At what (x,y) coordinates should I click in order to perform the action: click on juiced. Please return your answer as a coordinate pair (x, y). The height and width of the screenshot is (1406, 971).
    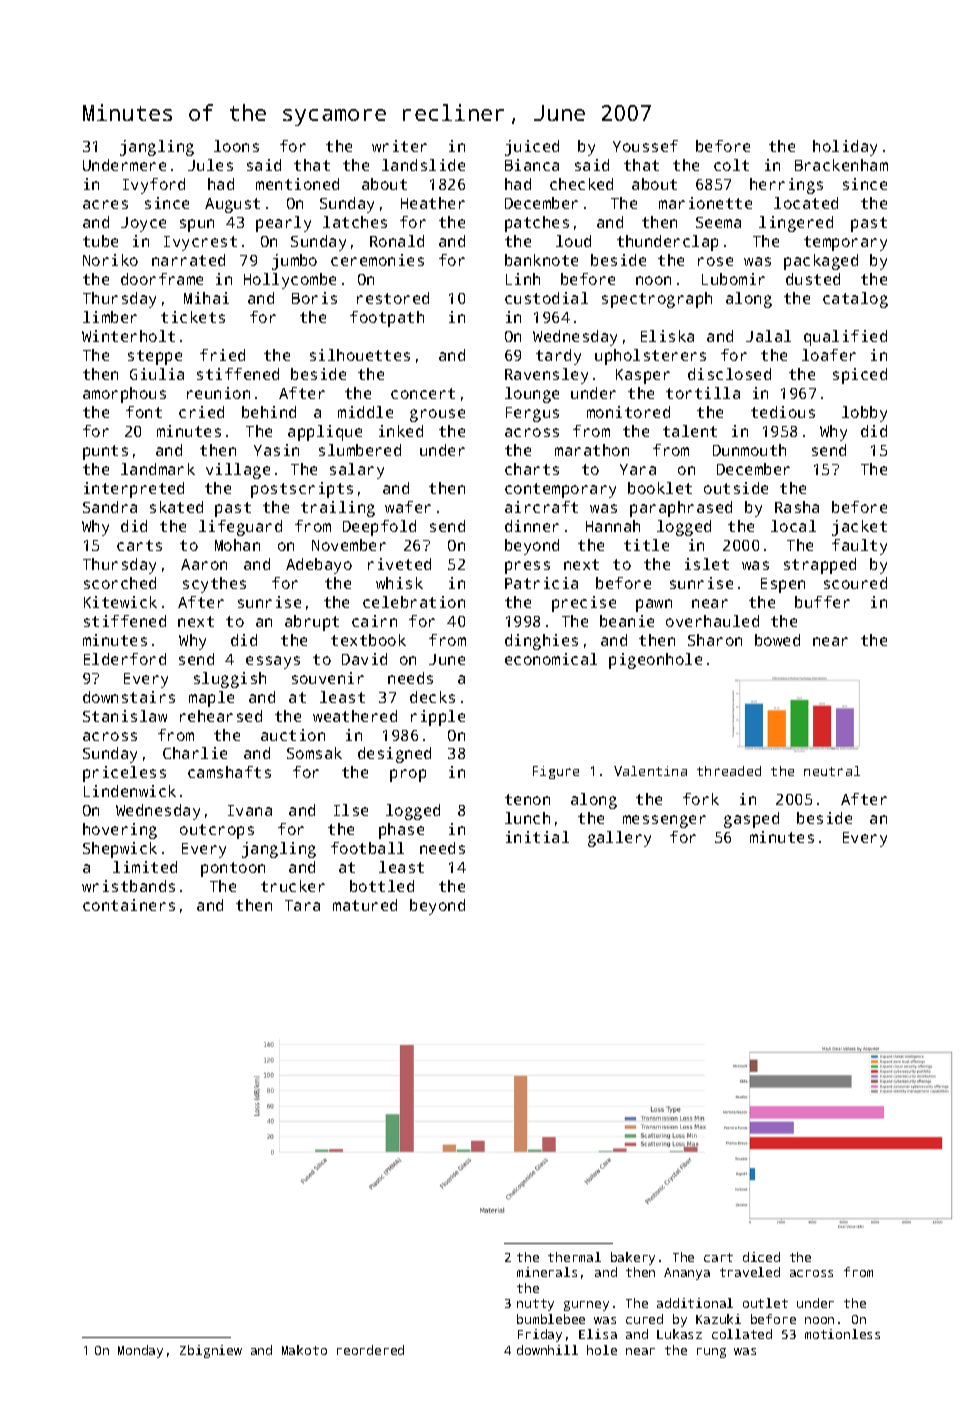
    Looking at the image, I should click on (532, 148).
